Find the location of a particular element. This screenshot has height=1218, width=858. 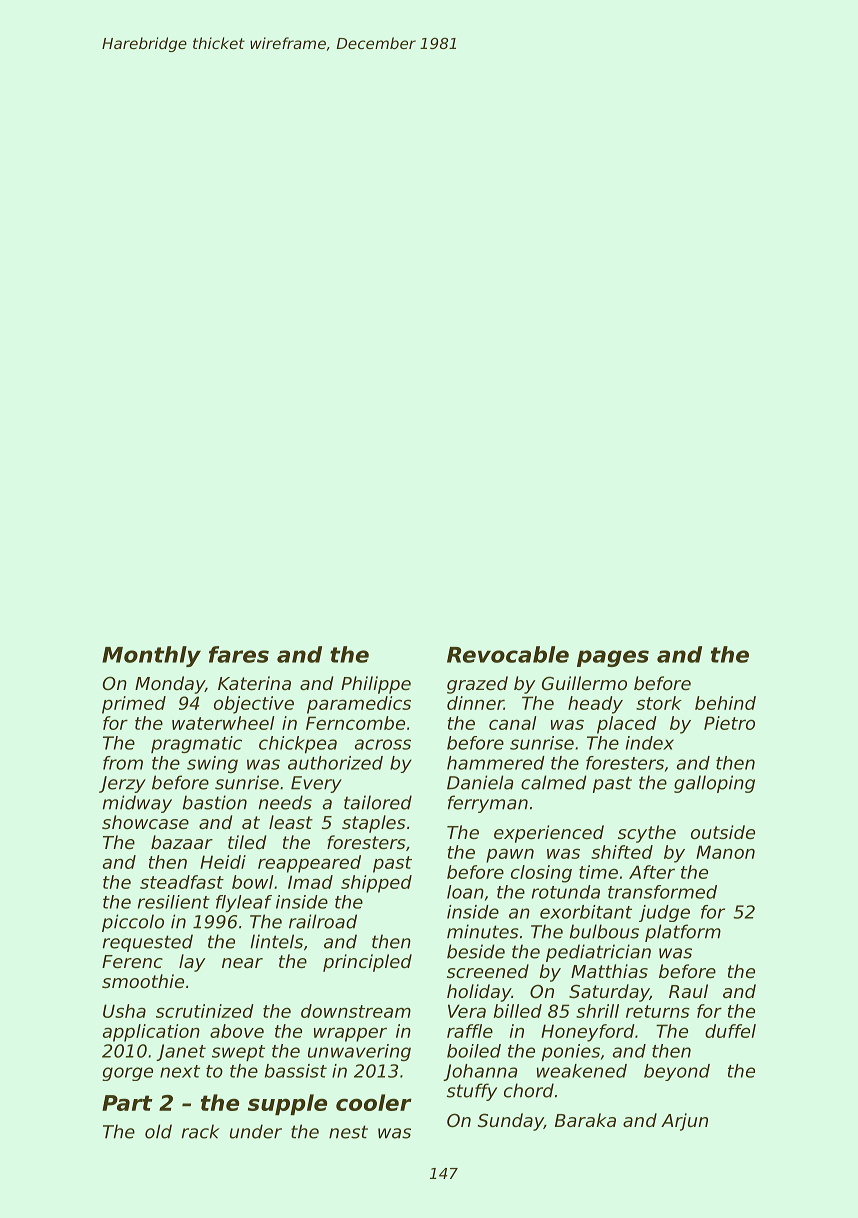

Monthly is located at coordinates (151, 656).
